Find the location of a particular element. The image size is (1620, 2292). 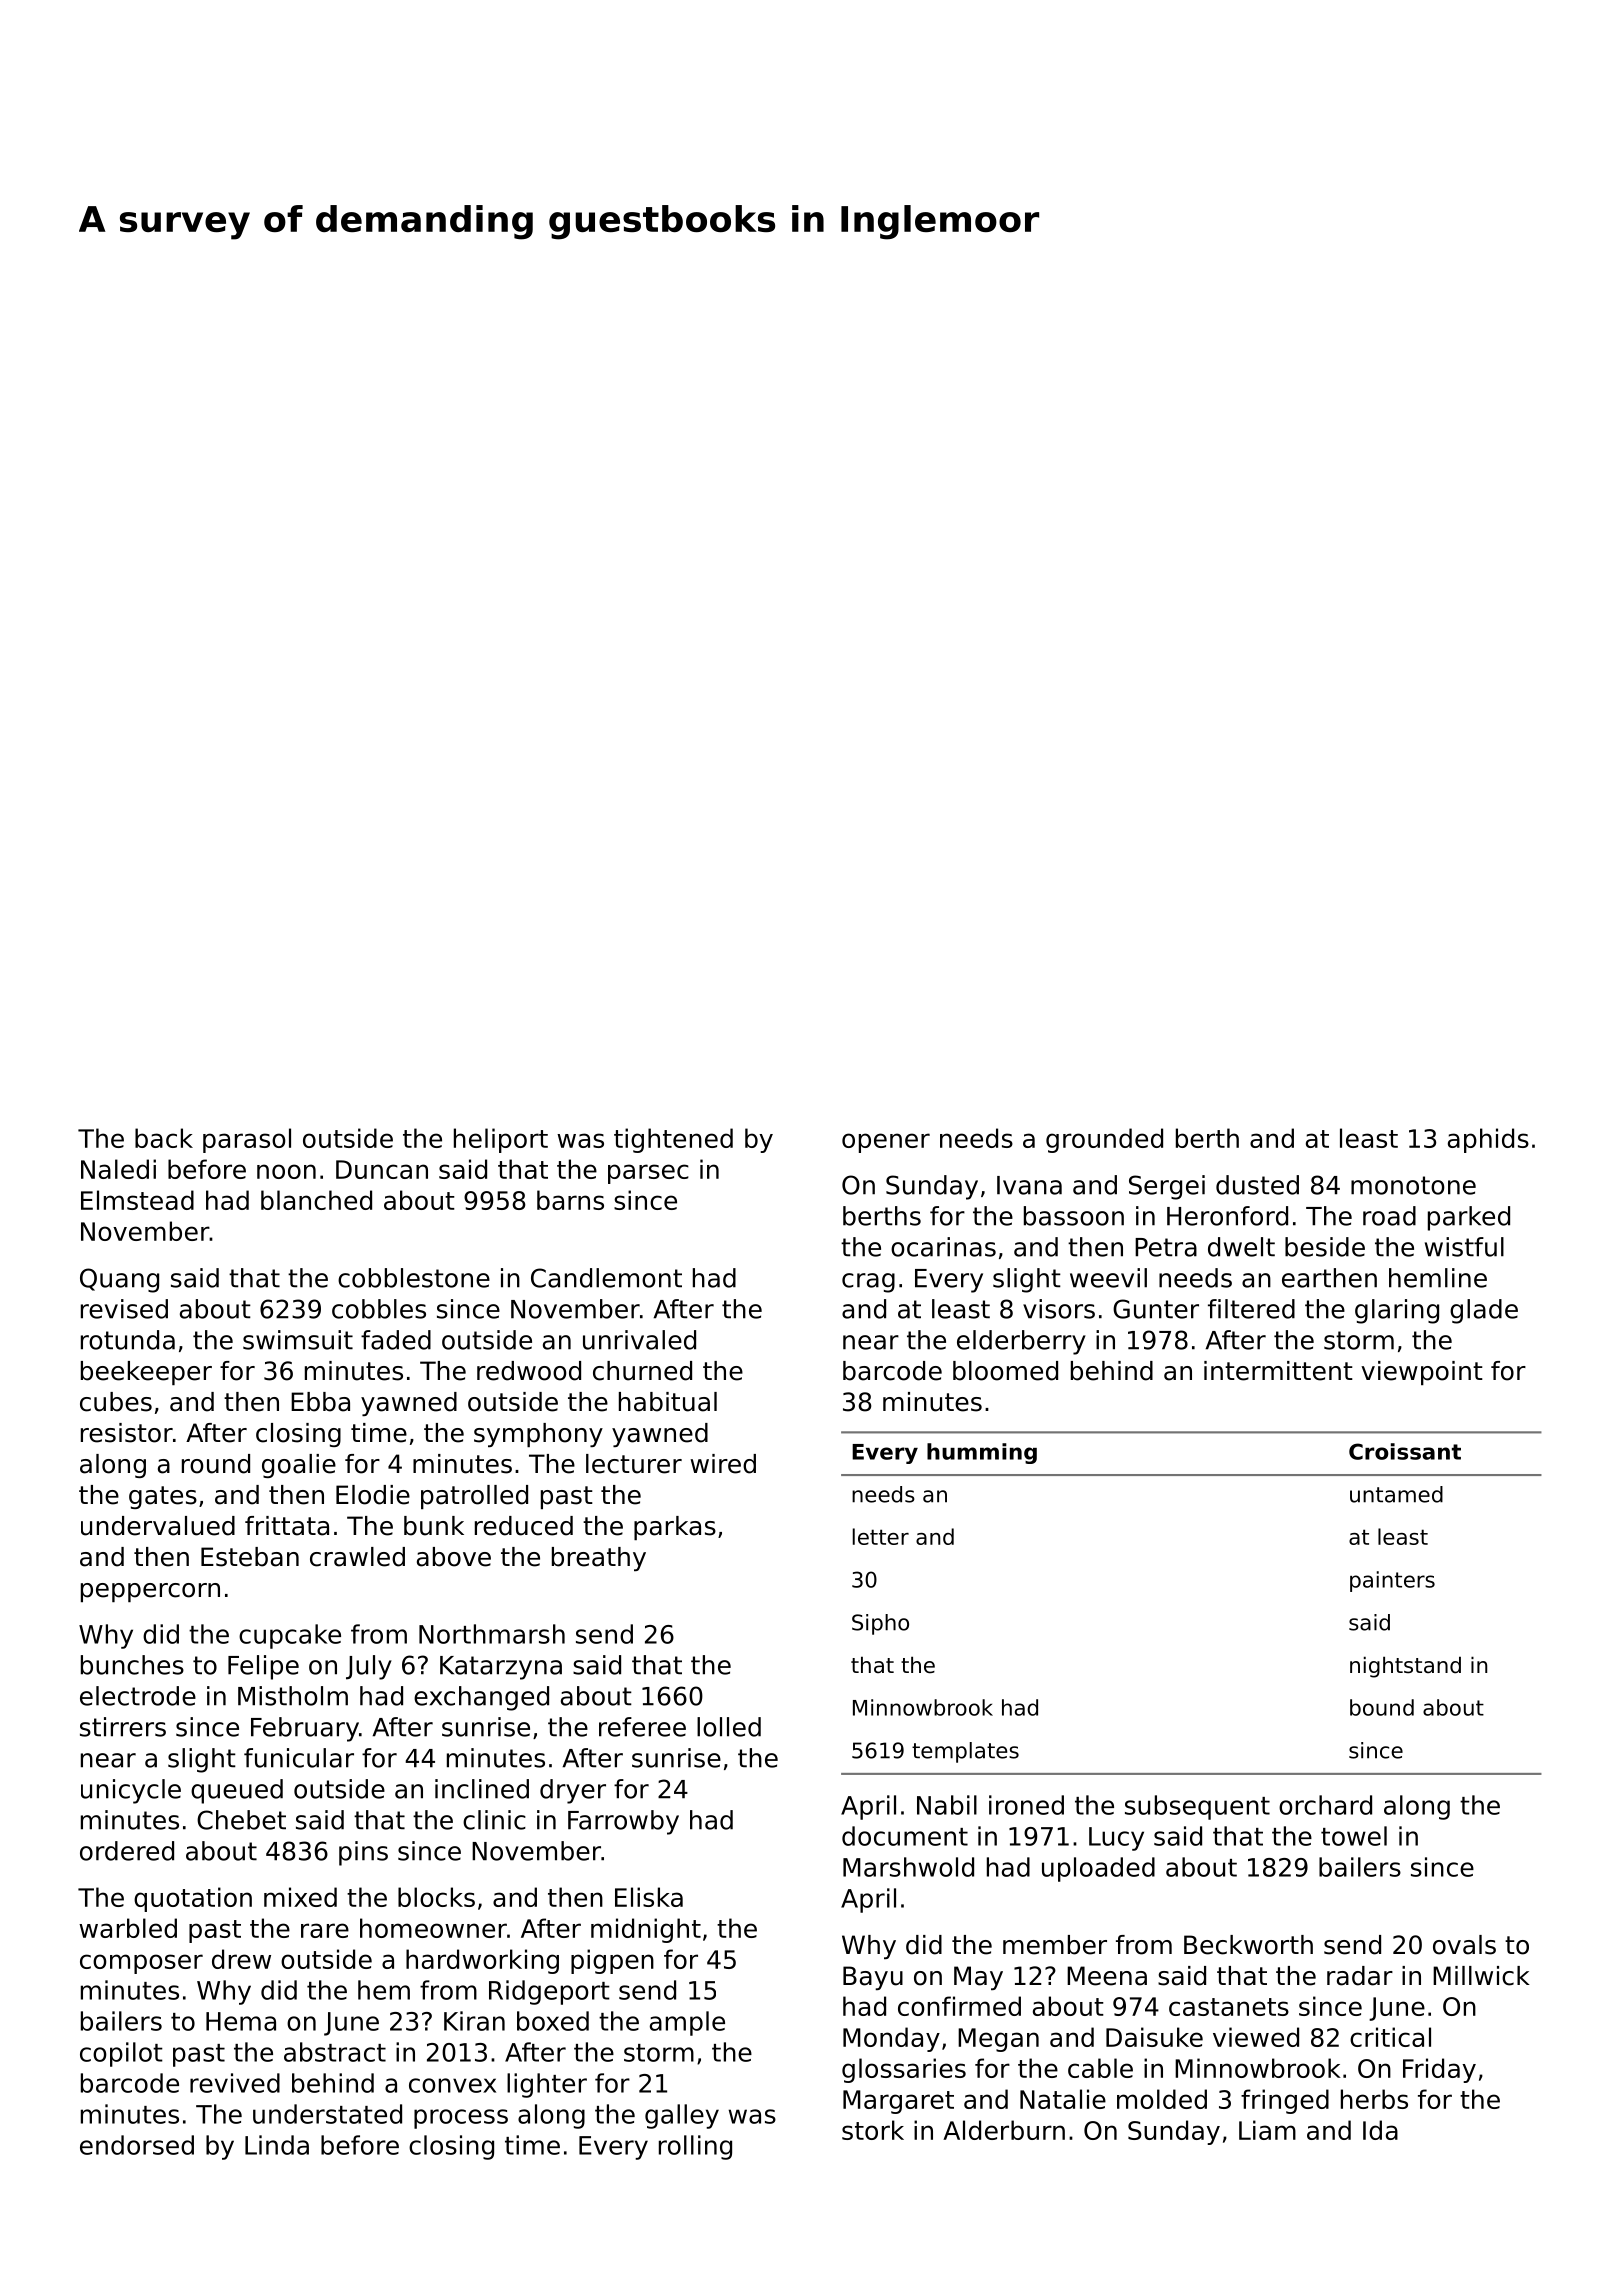

habitual is located at coordinates (668, 1402).
